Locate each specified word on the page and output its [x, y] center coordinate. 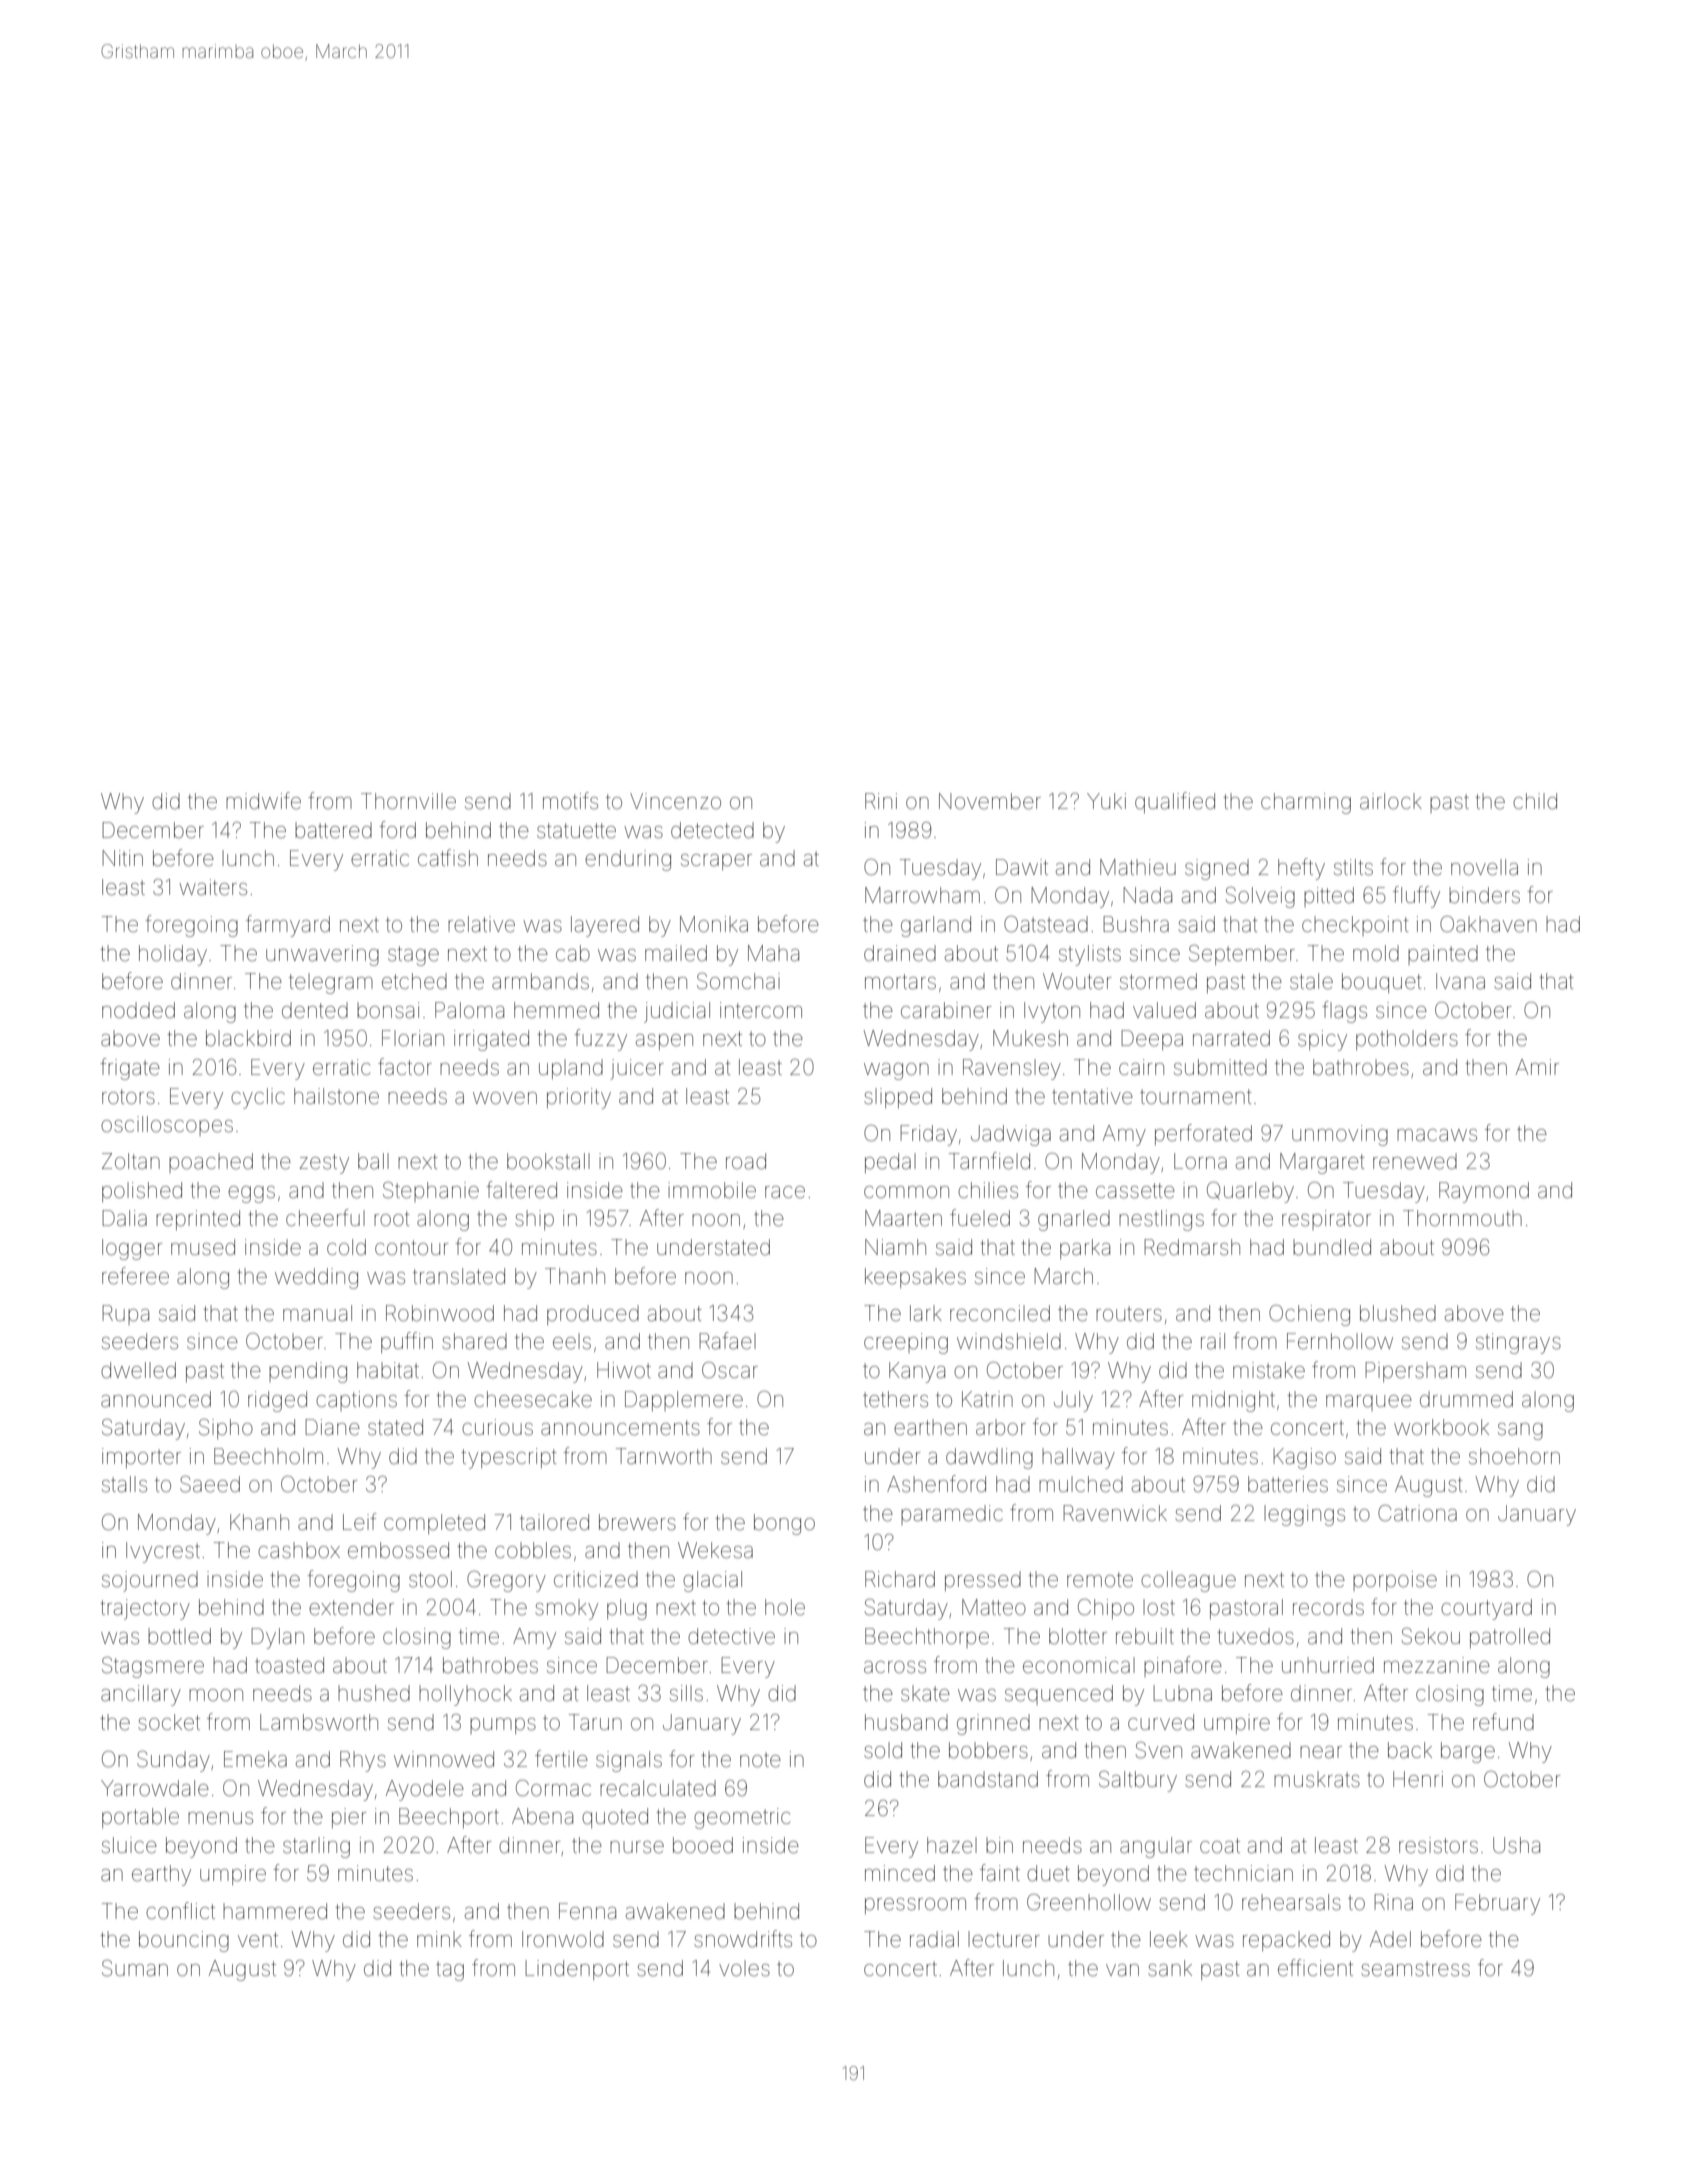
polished [142, 1192]
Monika [714, 924]
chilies [988, 1190]
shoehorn [1514, 1456]
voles [744, 1968]
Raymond [1484, 1192]
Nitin [122, 858]
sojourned [150, 1581]
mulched [1081, 1484]
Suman [135, 1968]
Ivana [1460, 981]
